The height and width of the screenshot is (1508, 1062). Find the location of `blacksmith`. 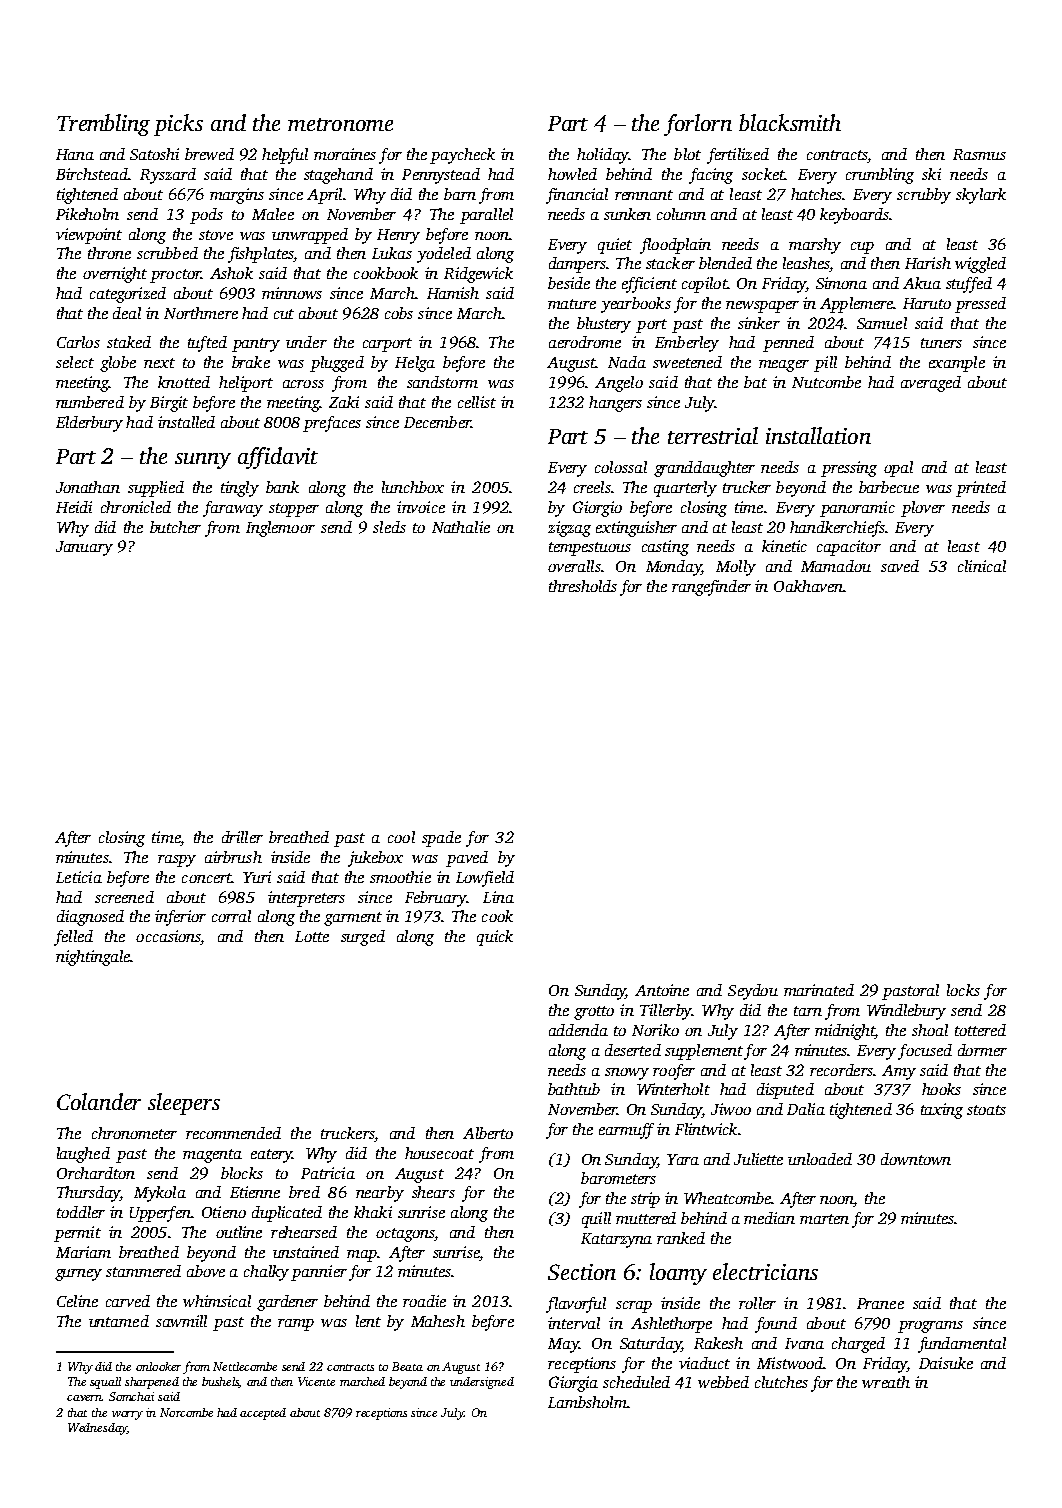

blacksmith is located at coordinates (790, 122).
